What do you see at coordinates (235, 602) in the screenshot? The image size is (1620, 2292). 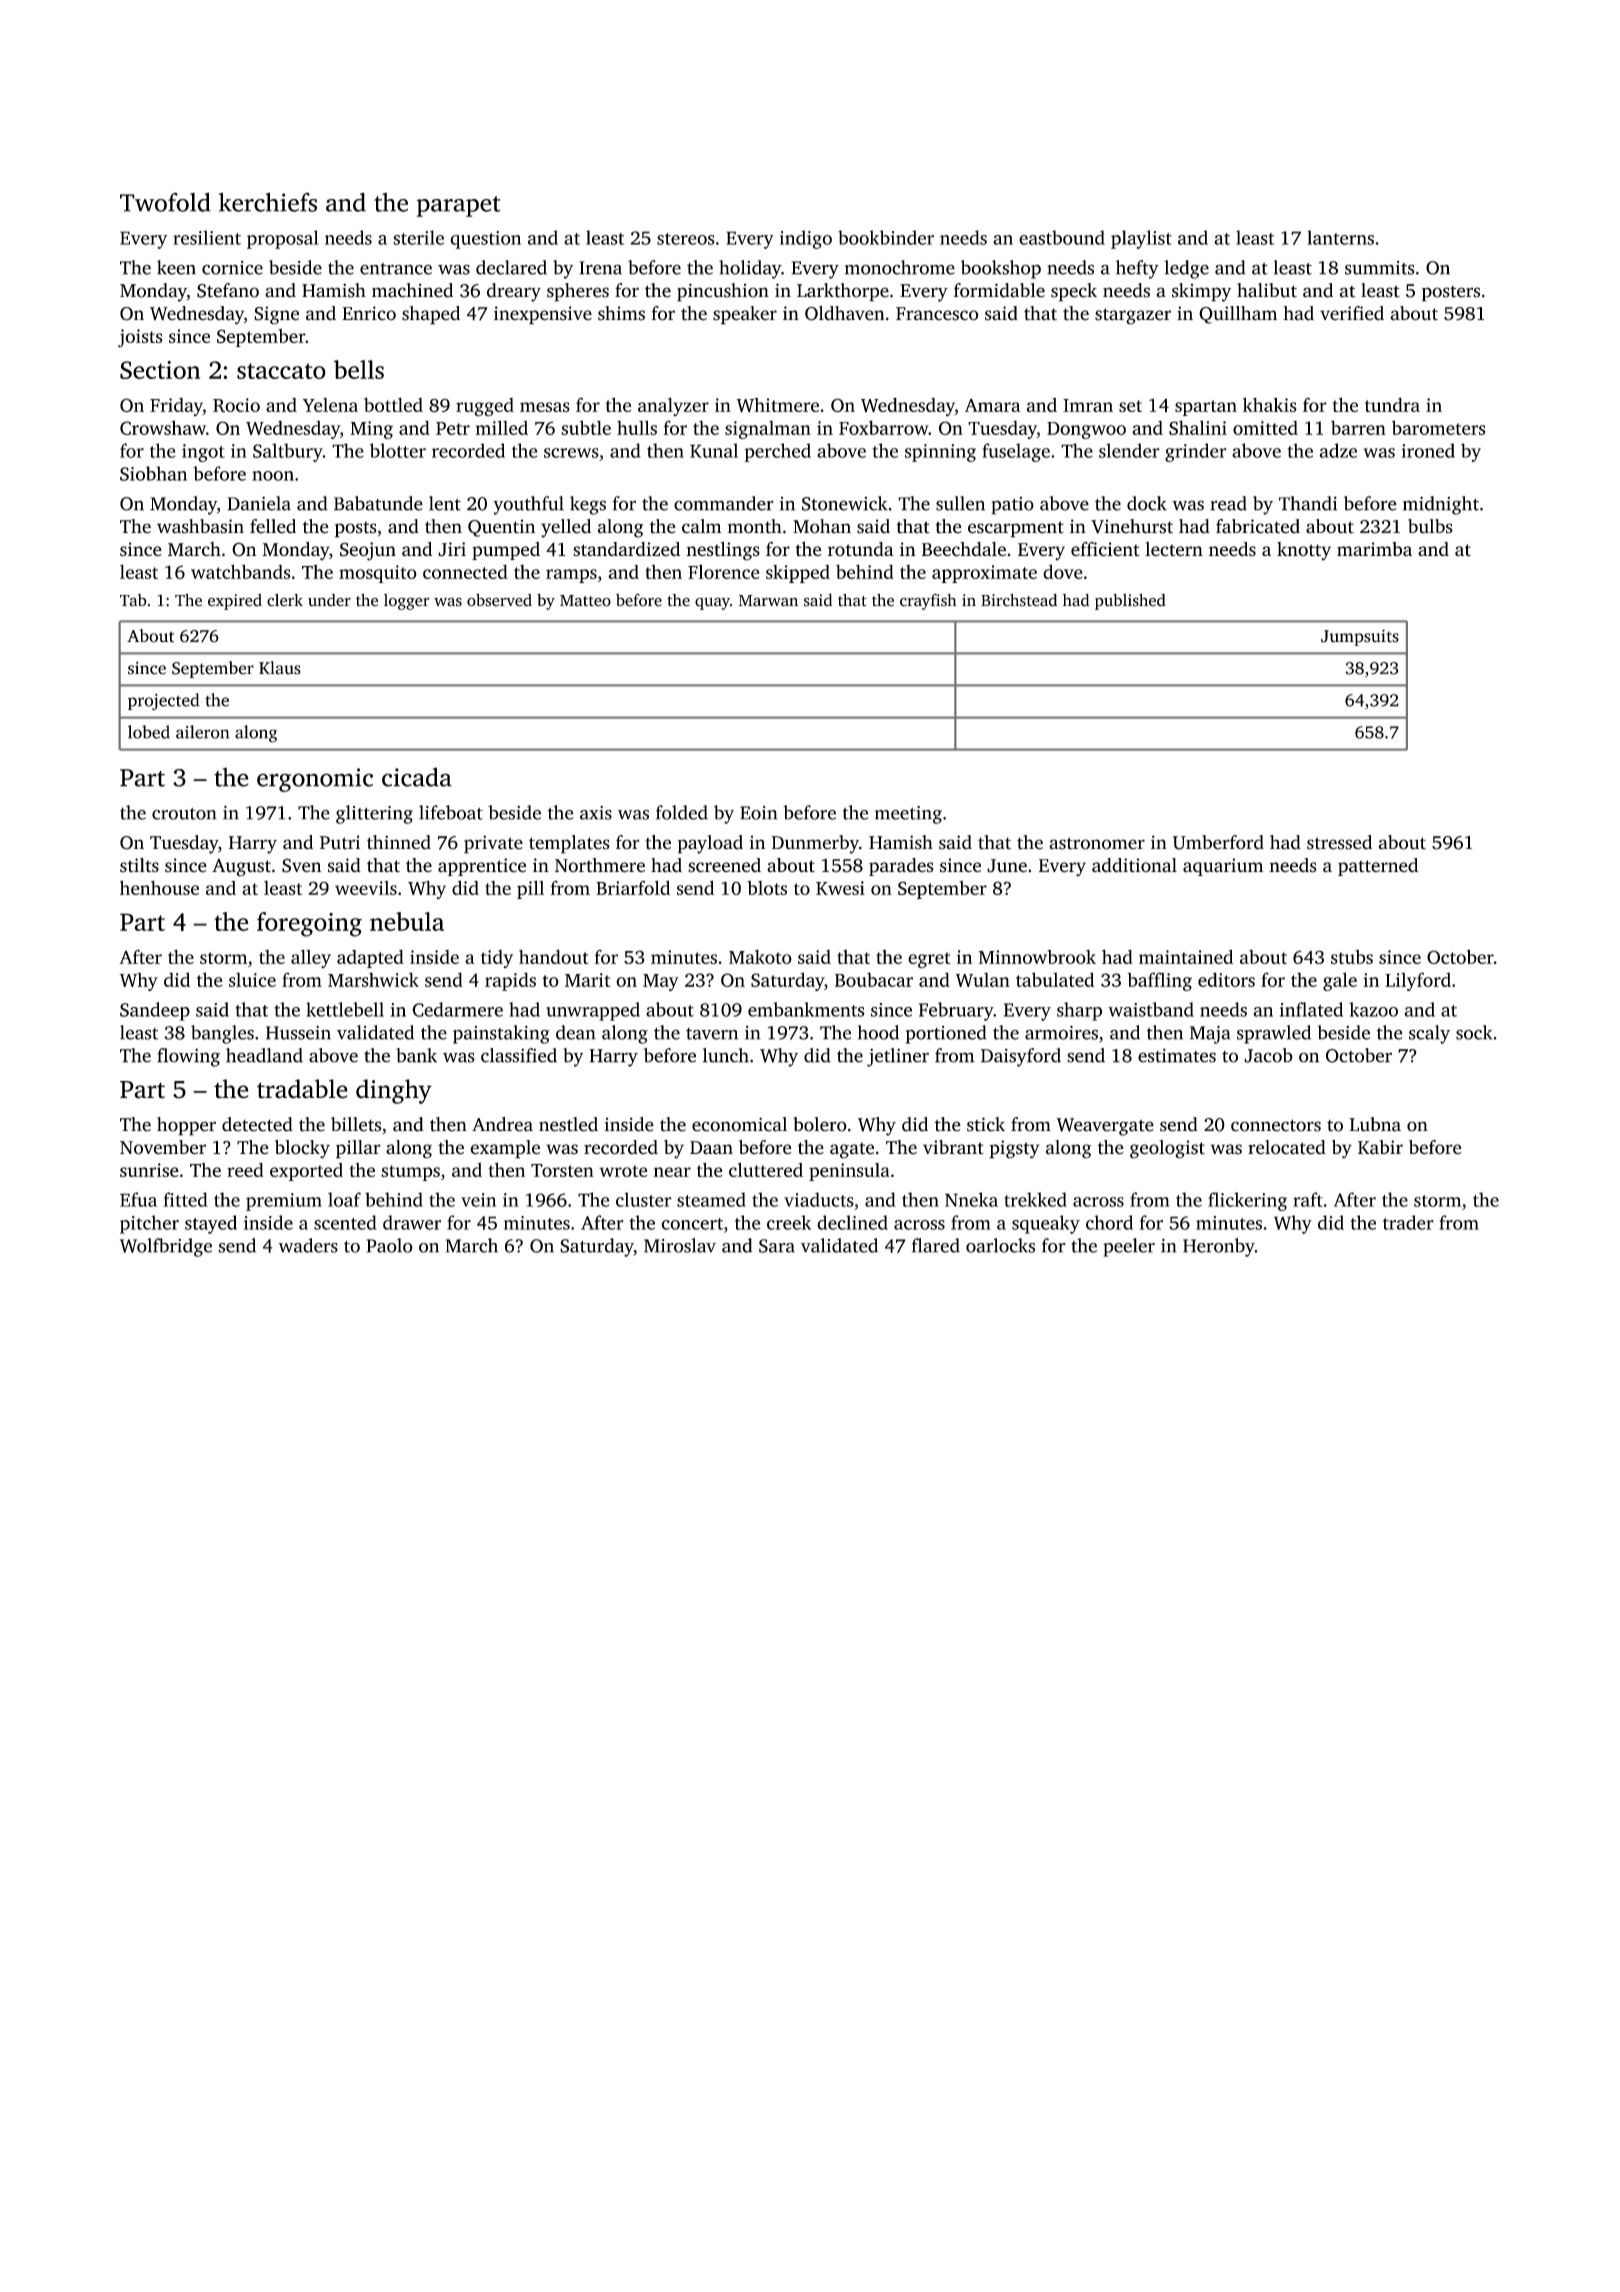 I see `expired` at bounding box center [235, 602].
